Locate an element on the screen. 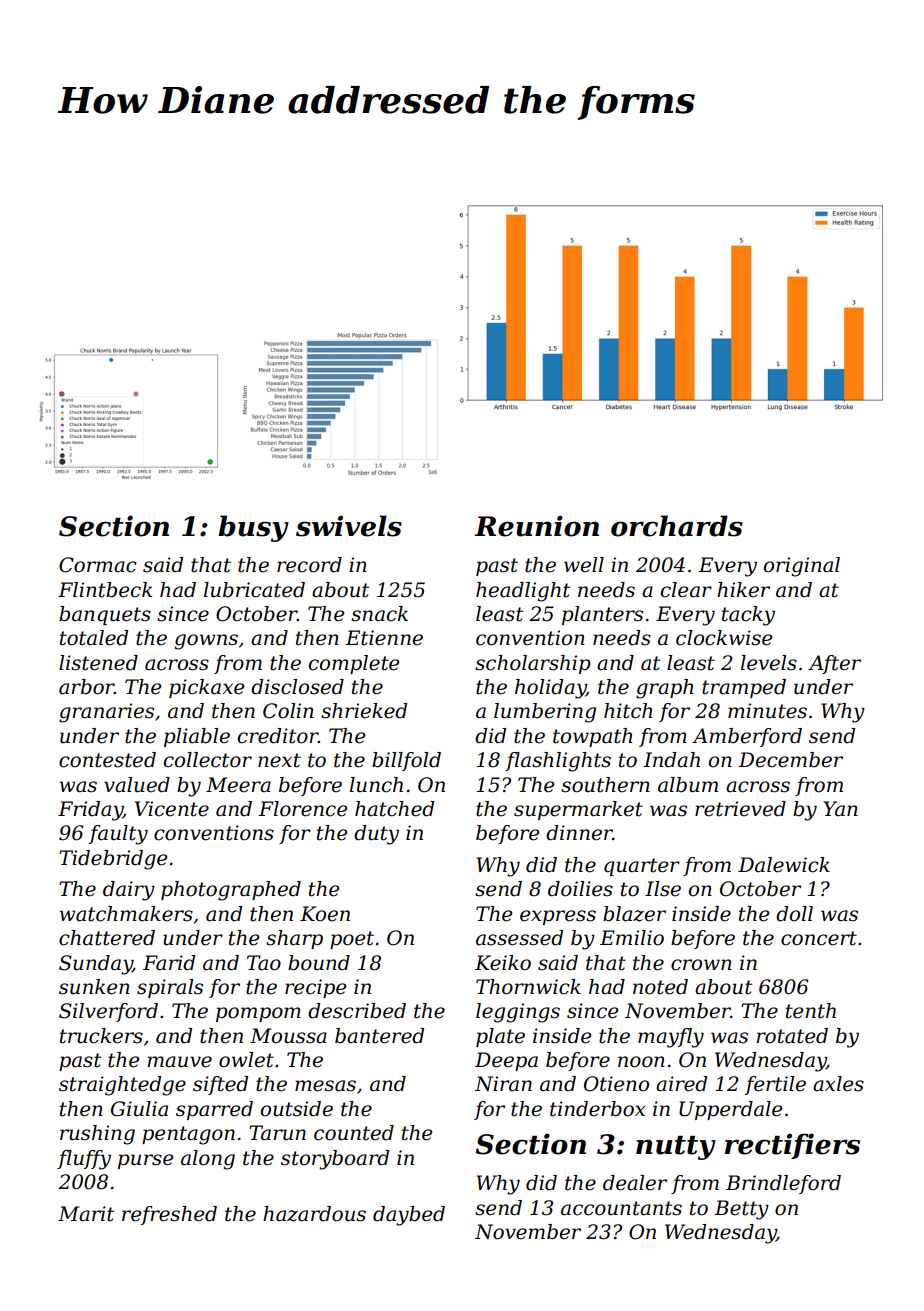  After is located at coordinates (834, 664).
